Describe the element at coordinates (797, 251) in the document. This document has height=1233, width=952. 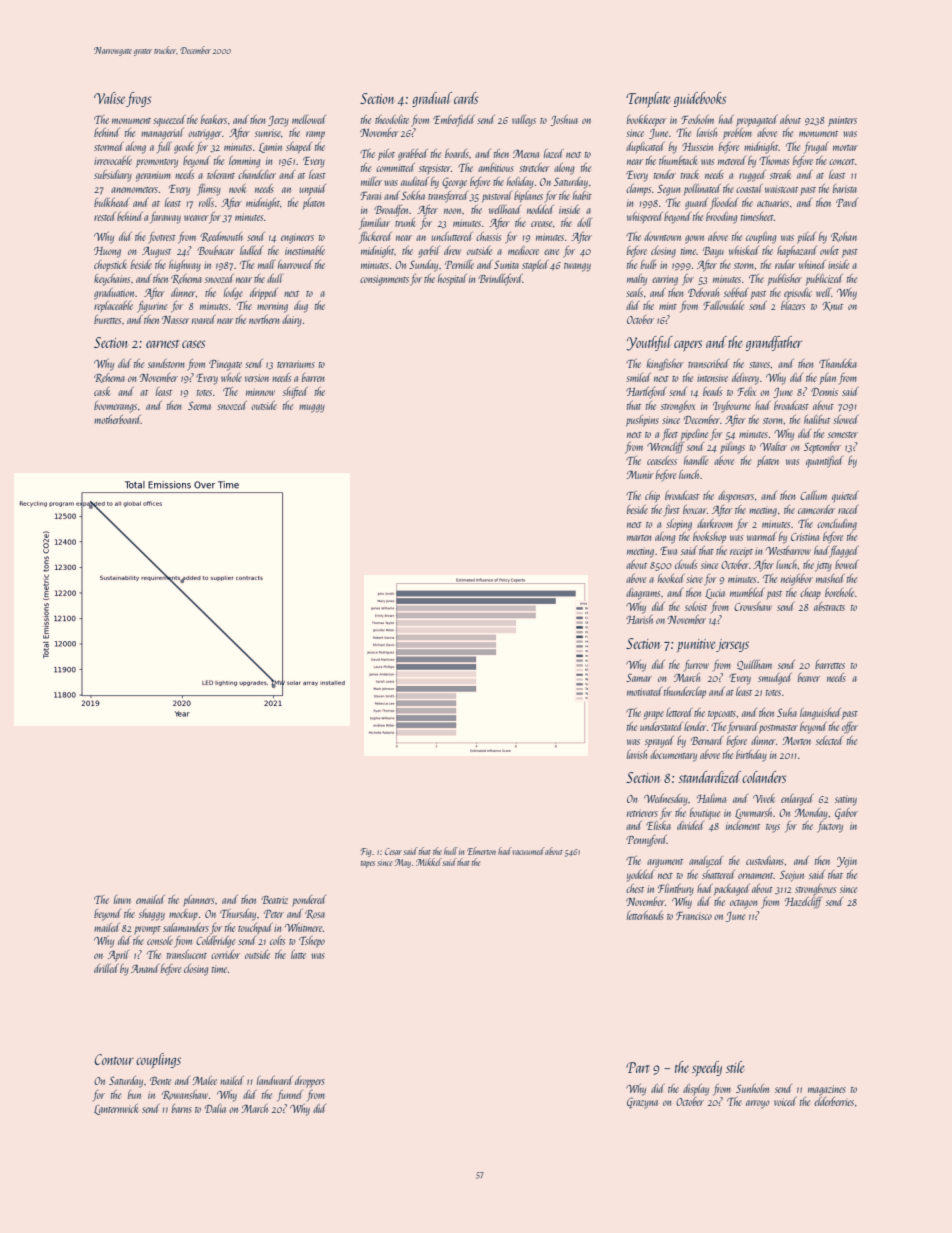
I see `haphazard` at that location.
